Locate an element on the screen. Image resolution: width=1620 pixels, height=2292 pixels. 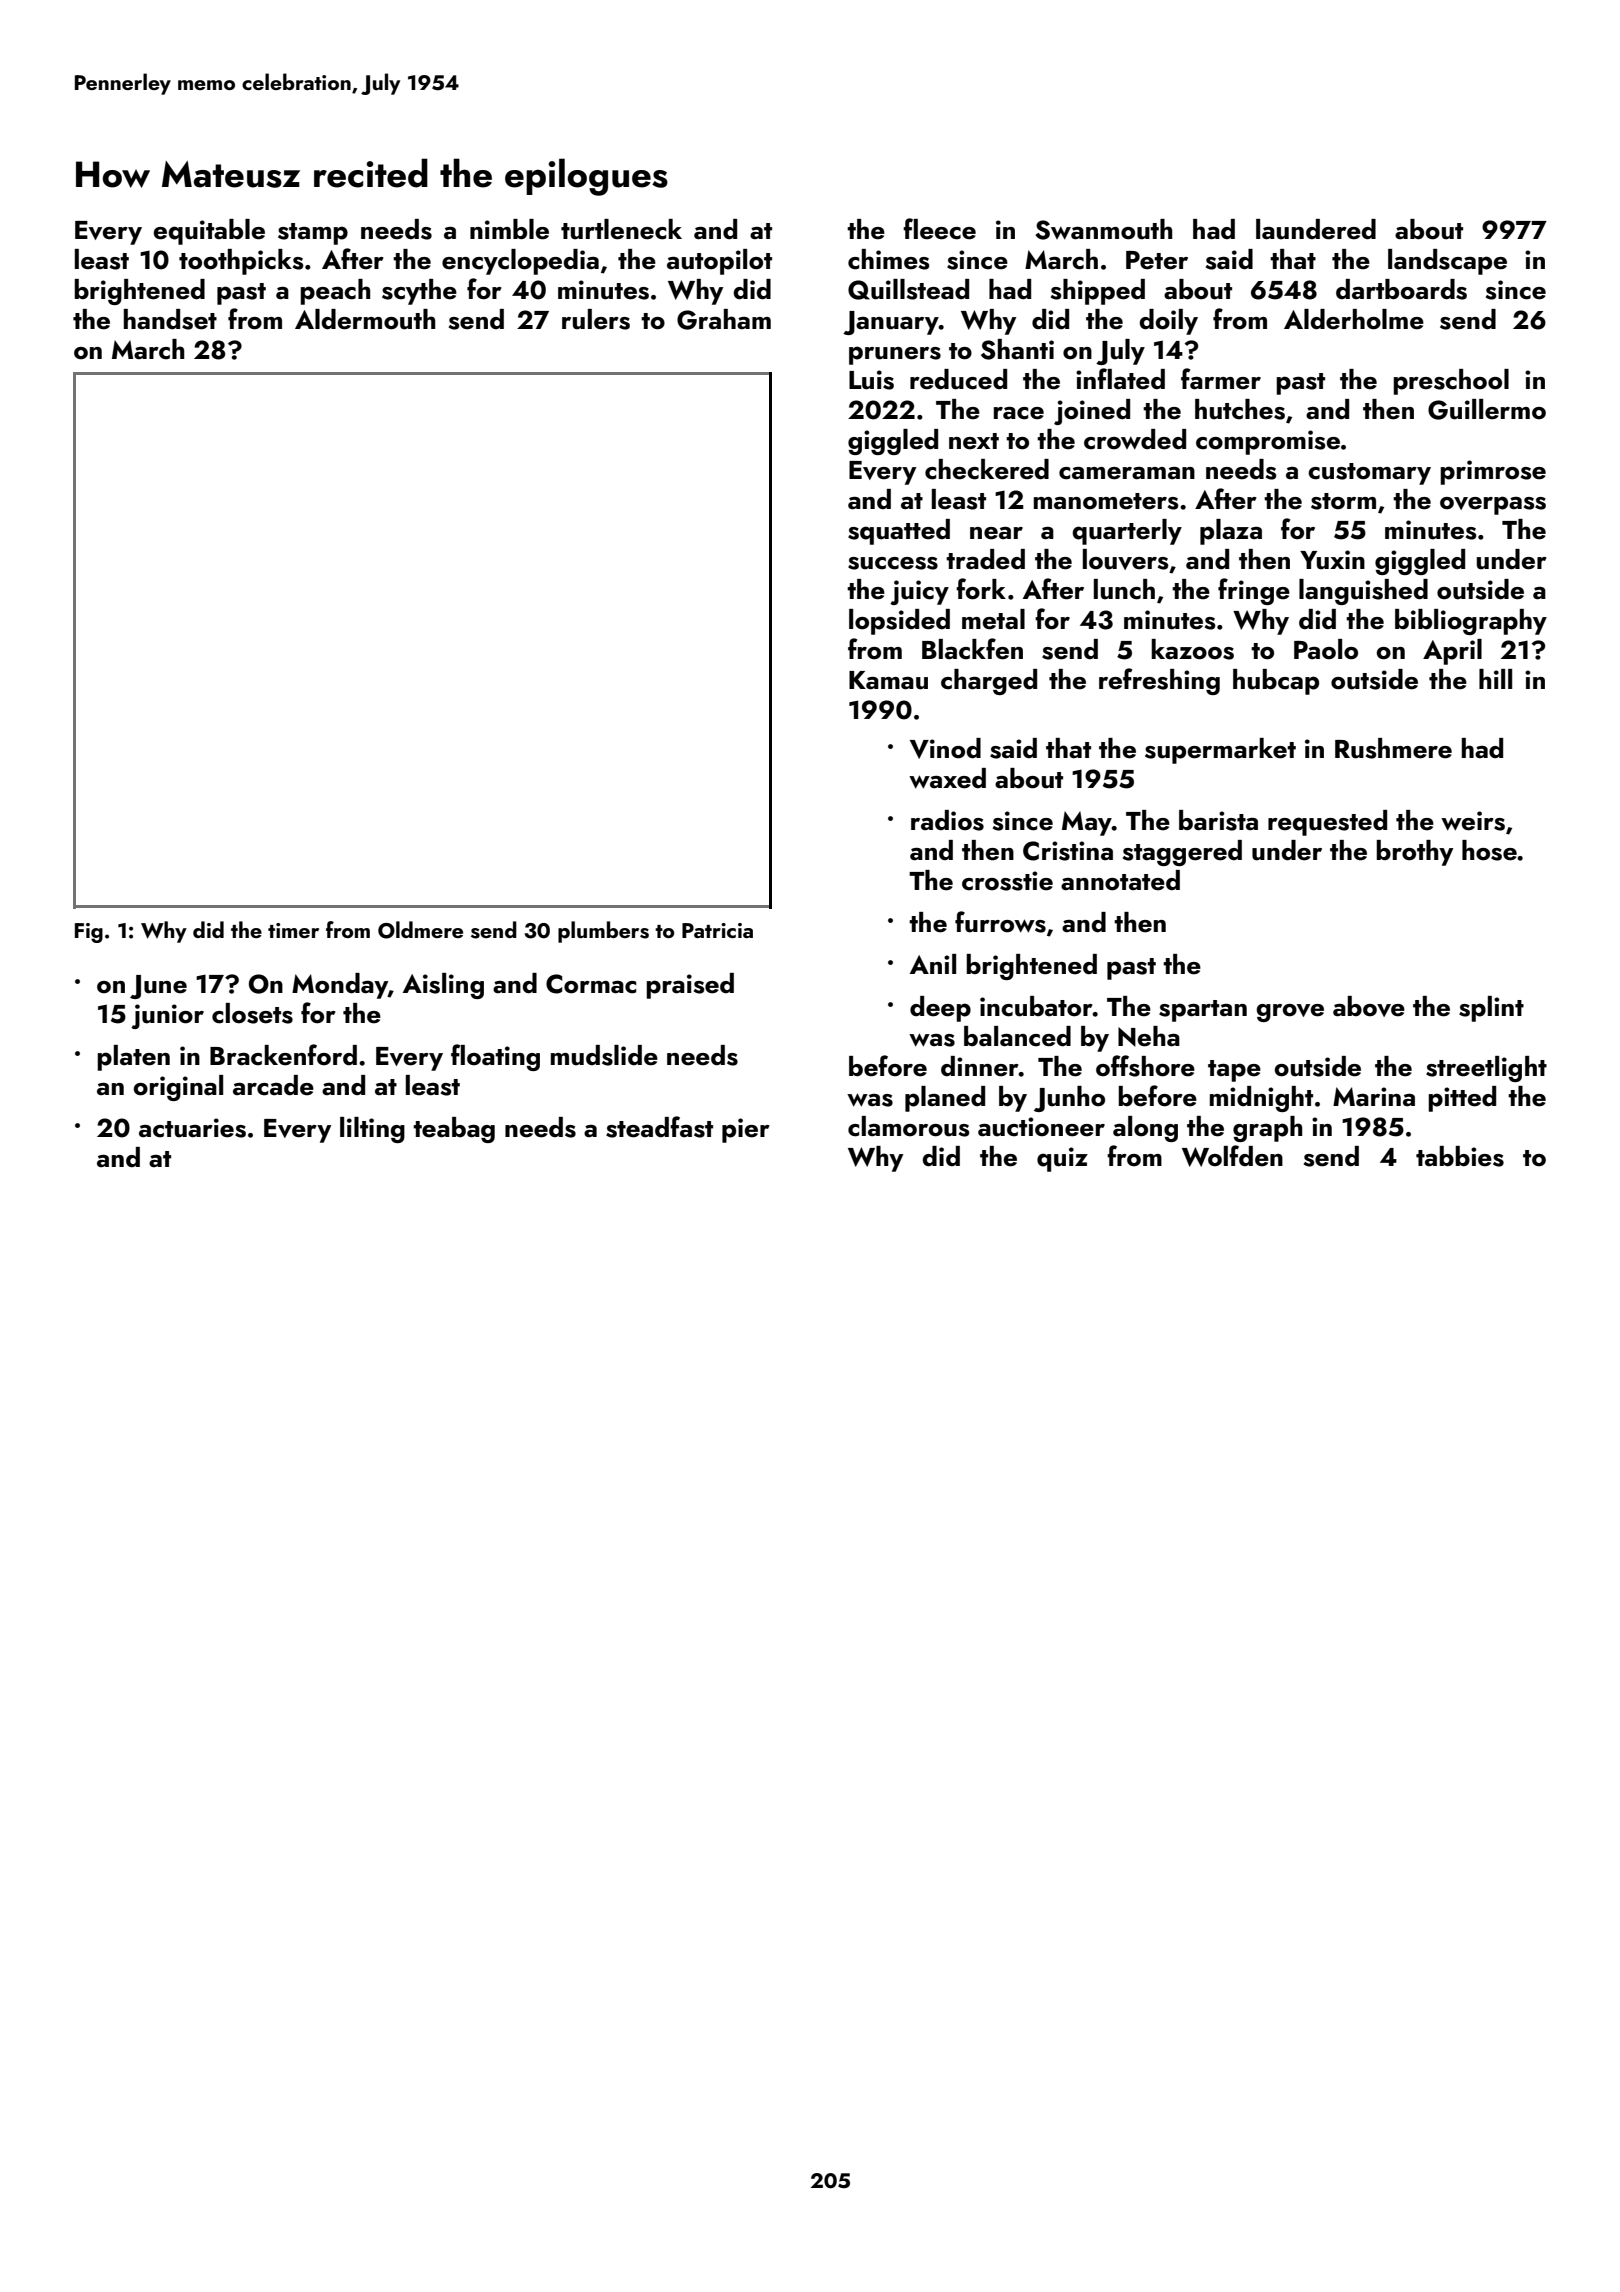
quiz is located at coordinates (1062, 1159).
